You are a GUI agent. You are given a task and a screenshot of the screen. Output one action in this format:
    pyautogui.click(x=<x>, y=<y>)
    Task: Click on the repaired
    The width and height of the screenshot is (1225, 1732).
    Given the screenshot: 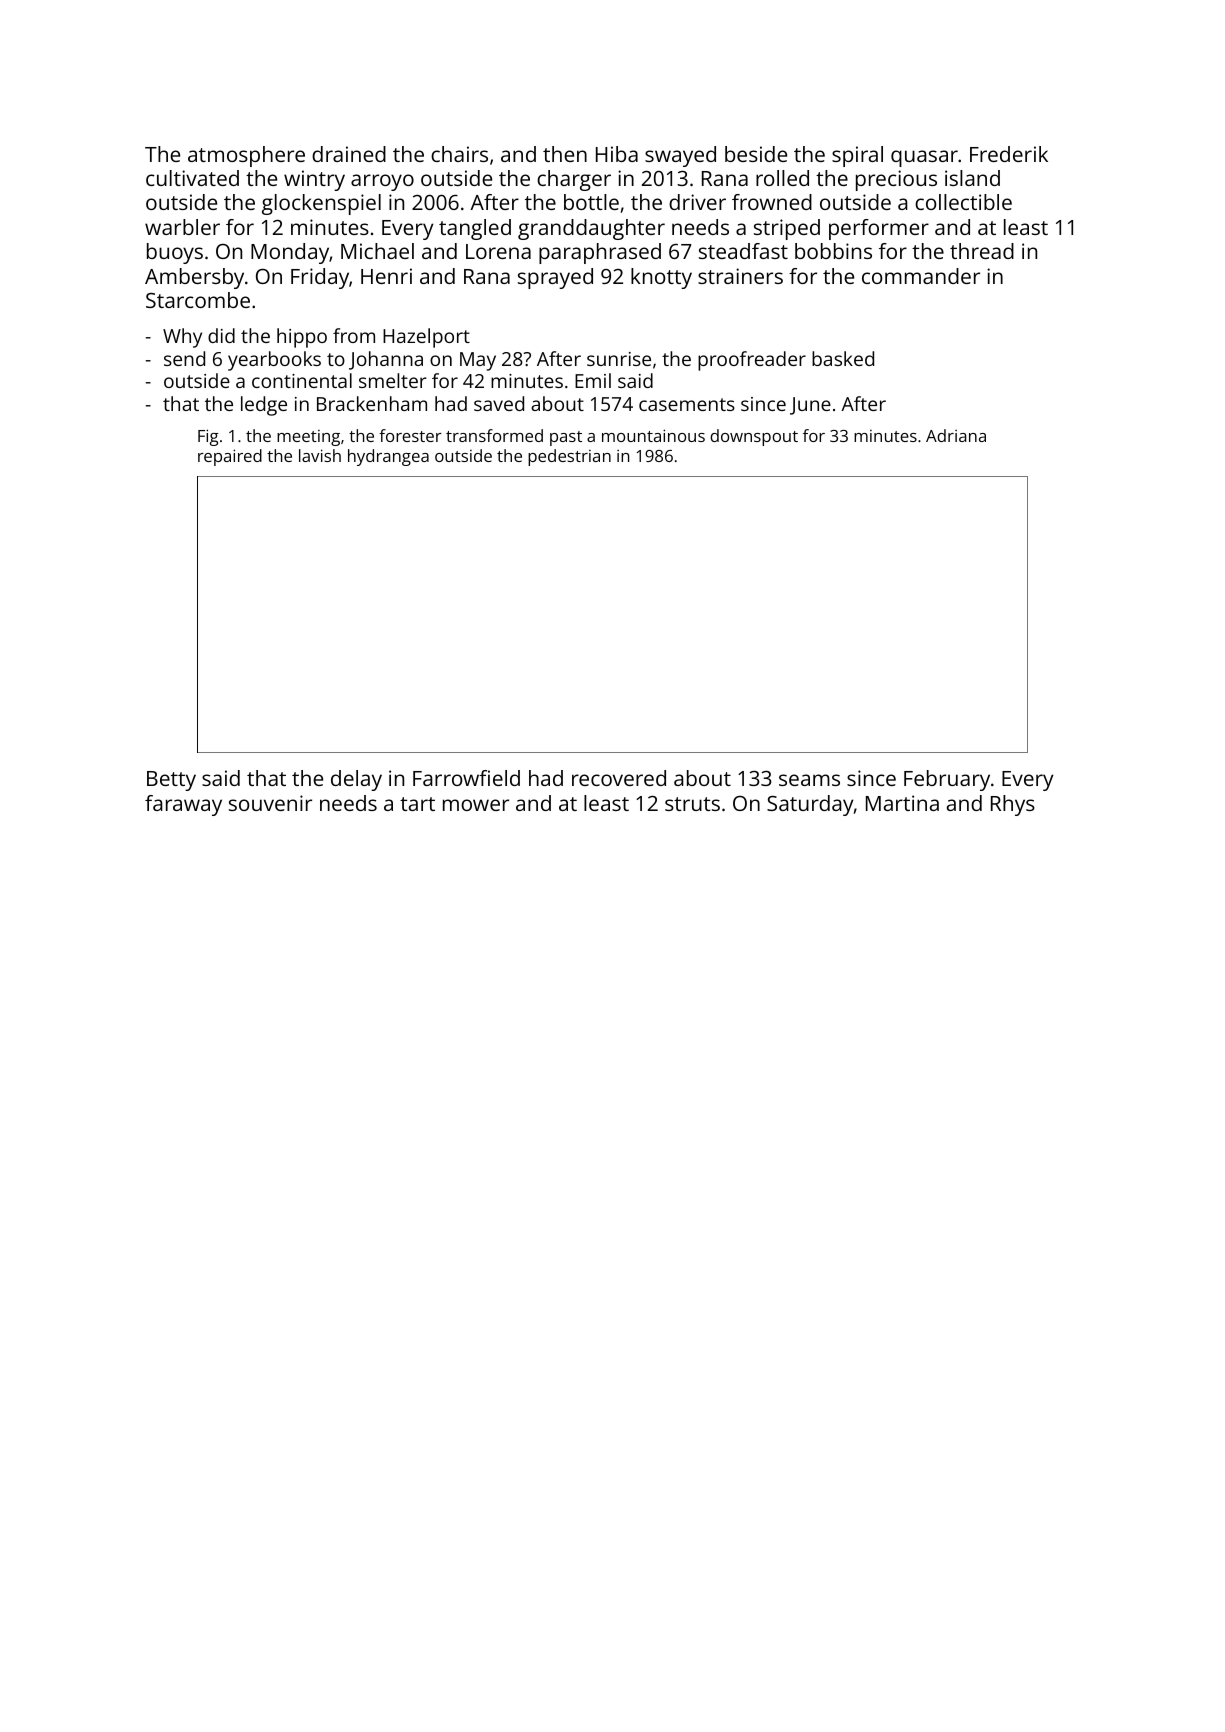 What is the action you would take?
    pyautogui.click(x=230, y=457)
